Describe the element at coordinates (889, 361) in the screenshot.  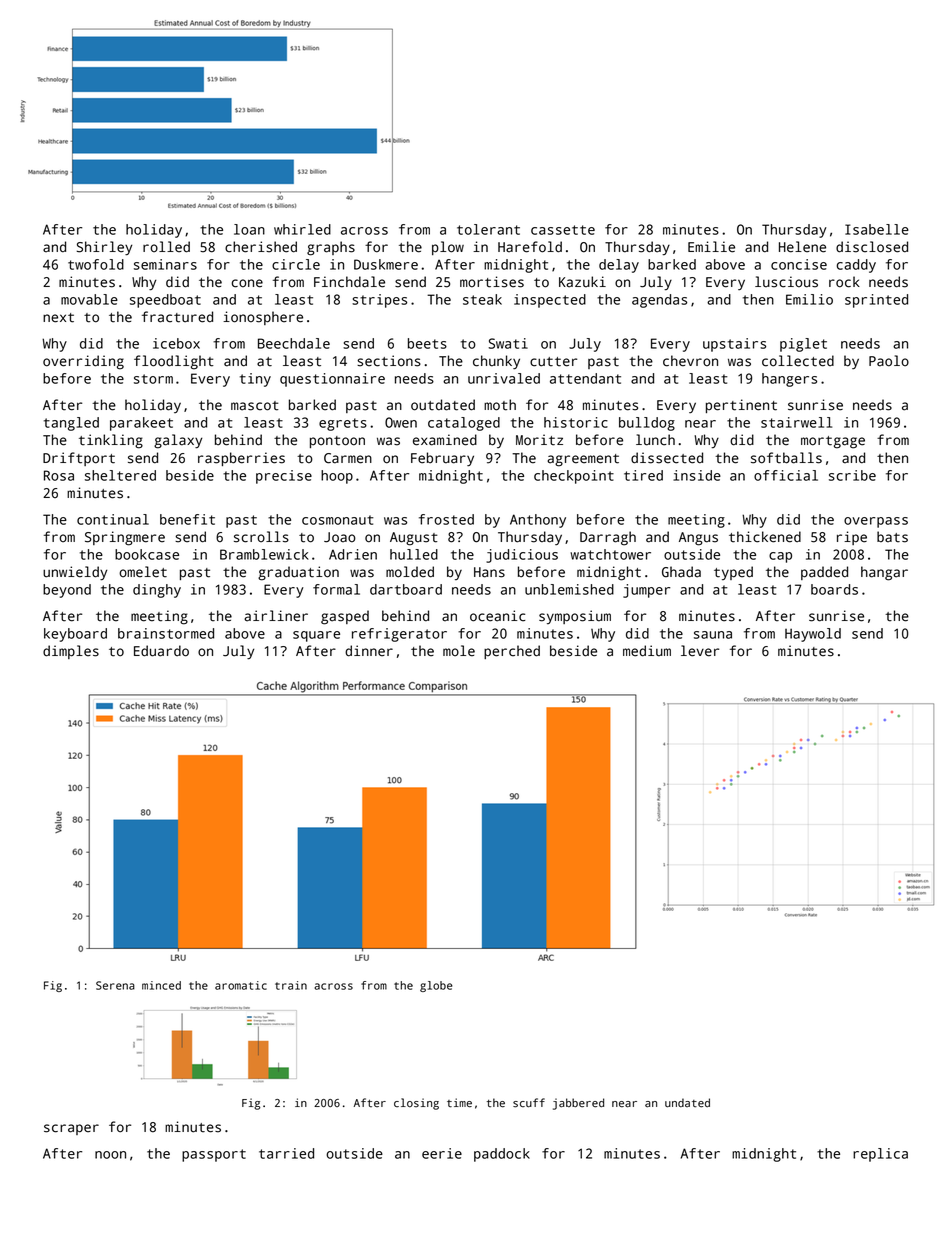
I see `Paolo` at that location.
